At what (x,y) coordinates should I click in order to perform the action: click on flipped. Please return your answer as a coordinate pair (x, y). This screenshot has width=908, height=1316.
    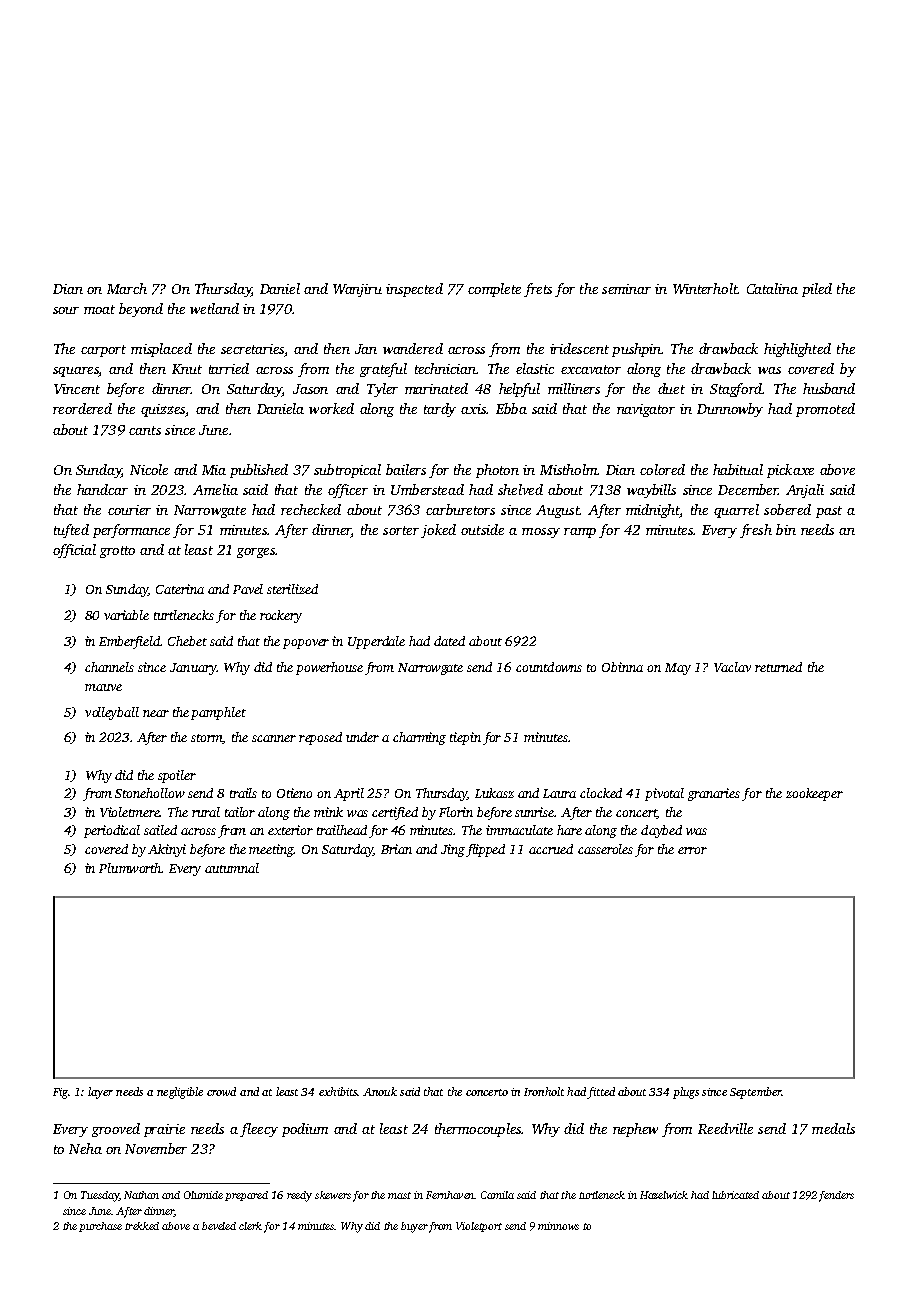
    Looking at the image, I should click on (485, 850).
